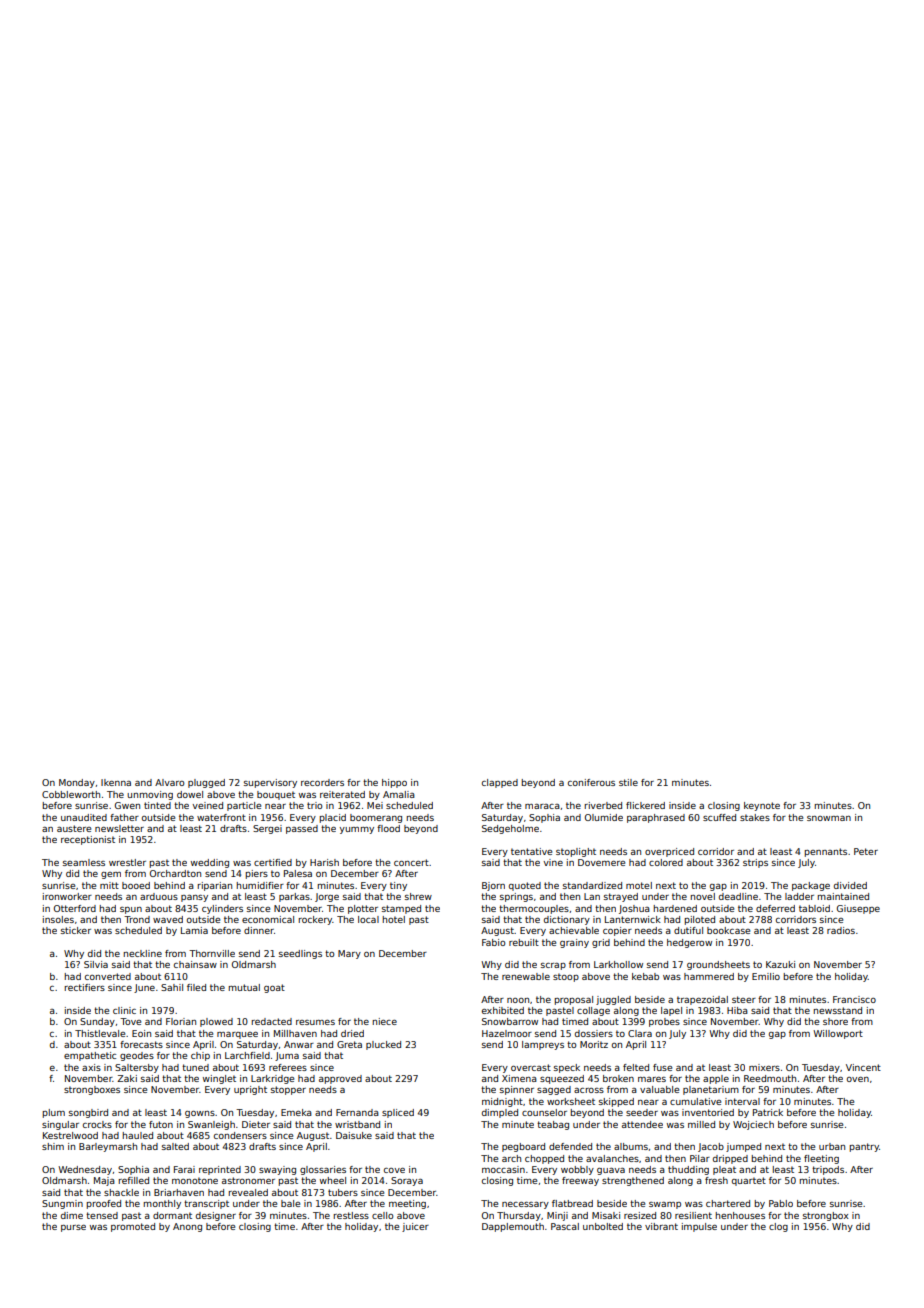  What do you see at coordinates (349, 954) in the image?
I see `Mary` at bounding box center [349, 954].
